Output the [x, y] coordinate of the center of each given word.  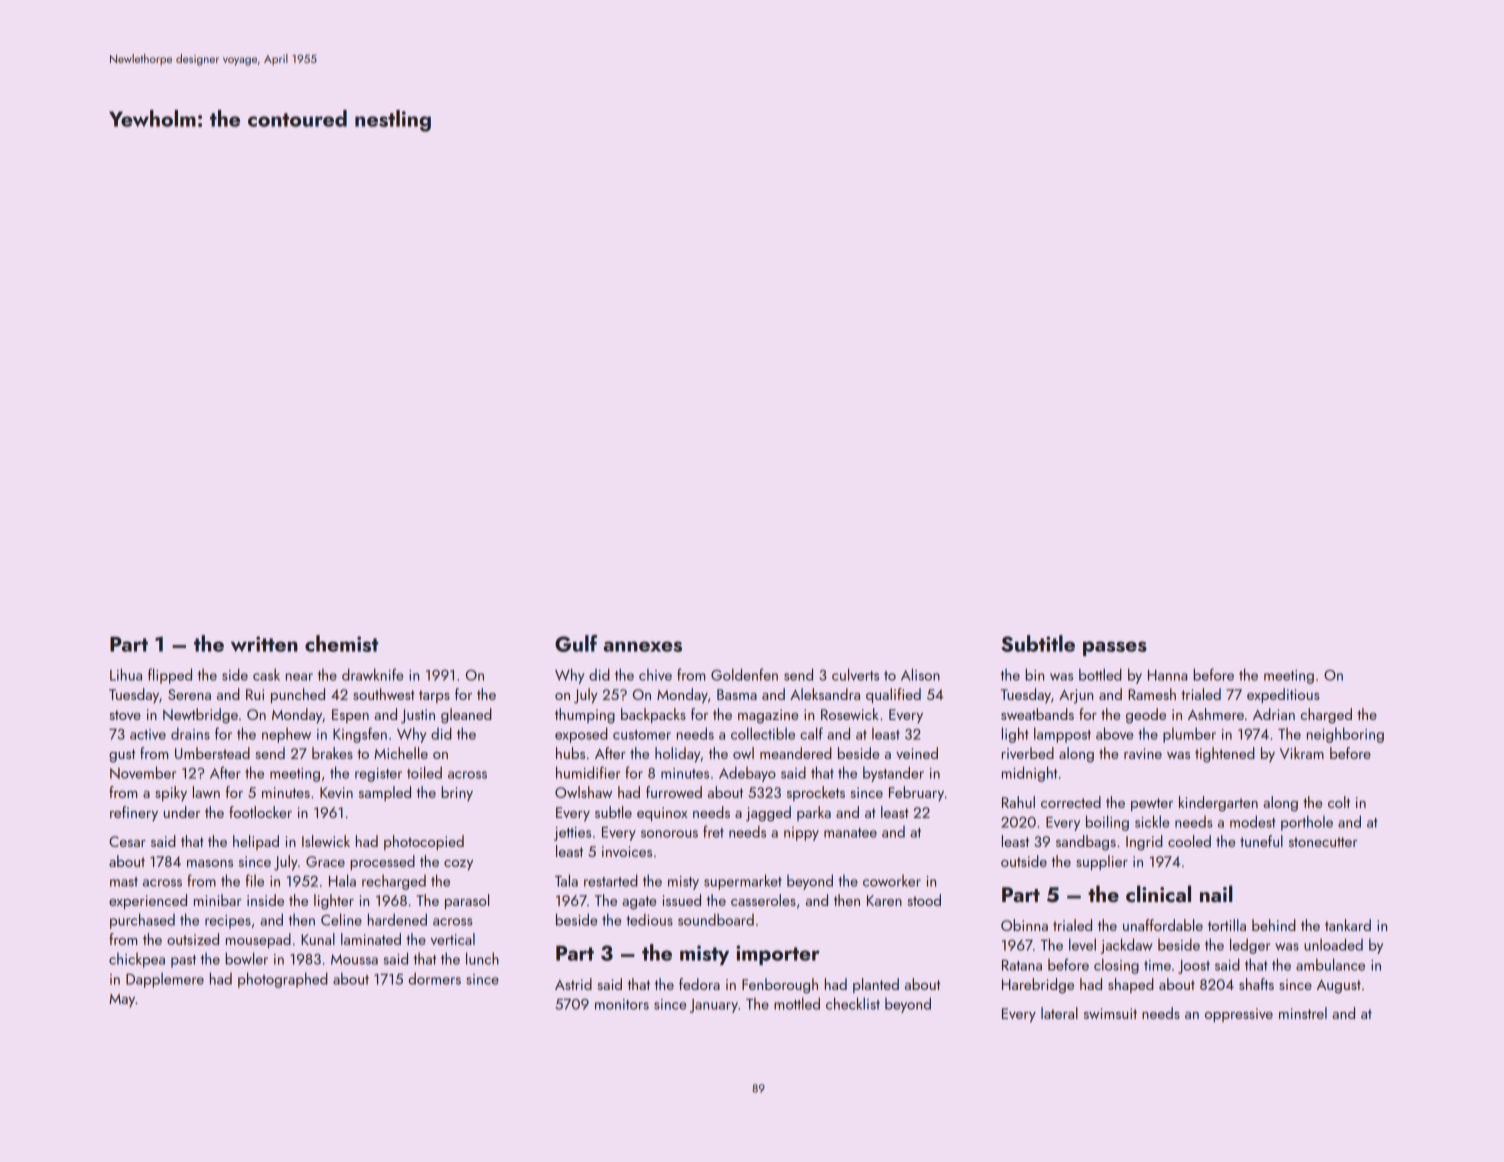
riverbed [1028, 753]
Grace [325, 861]
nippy [801, 834]
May [122, 1000]
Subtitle [1038, 643]
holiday [678, 755]
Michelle [401, 753]
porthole [1307, 823]
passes [1115, 648]
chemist [341, 643]
